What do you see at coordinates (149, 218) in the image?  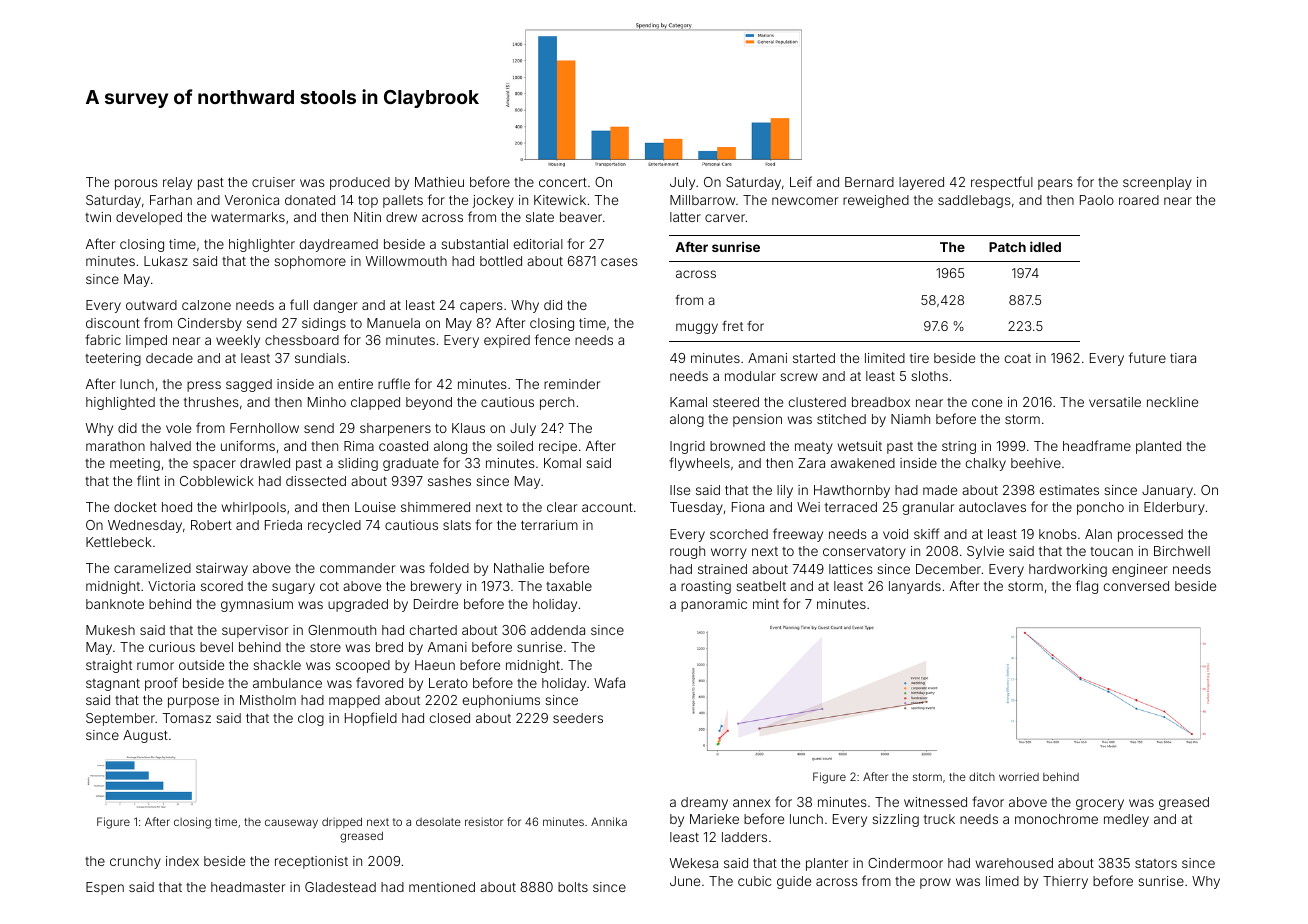 I see `developed` at bounding box center [149, 218].
